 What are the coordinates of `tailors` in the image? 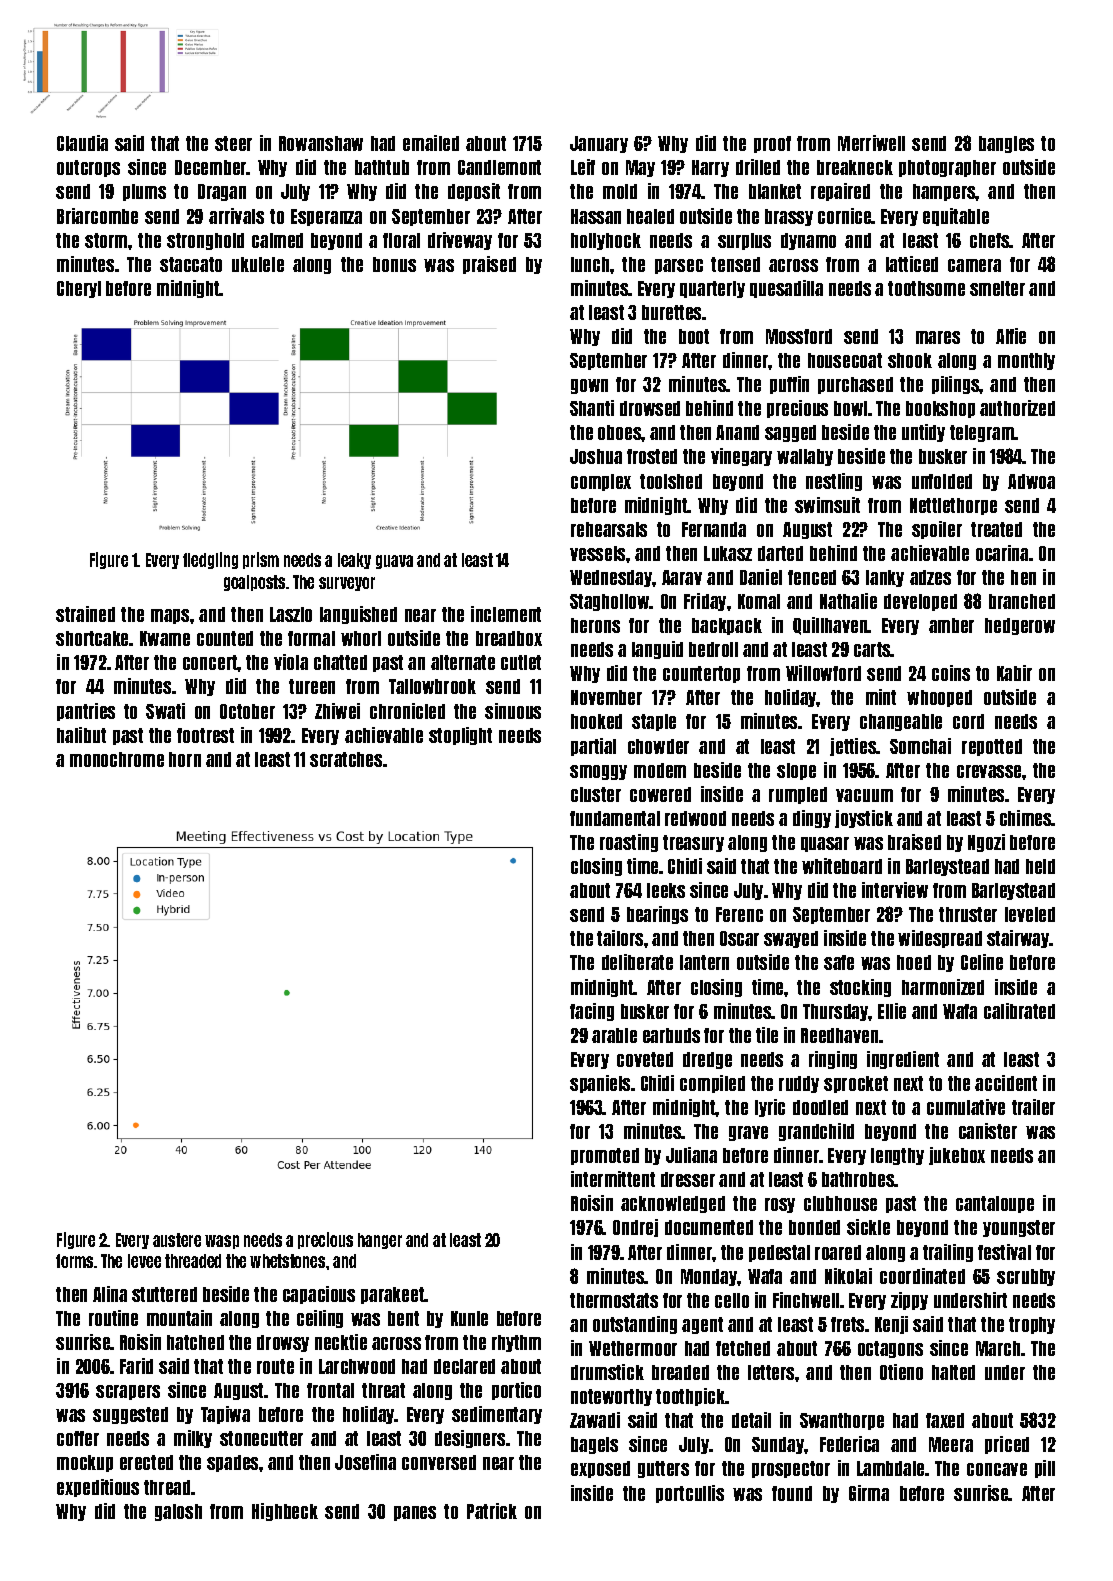 It's located at (620, 938).
